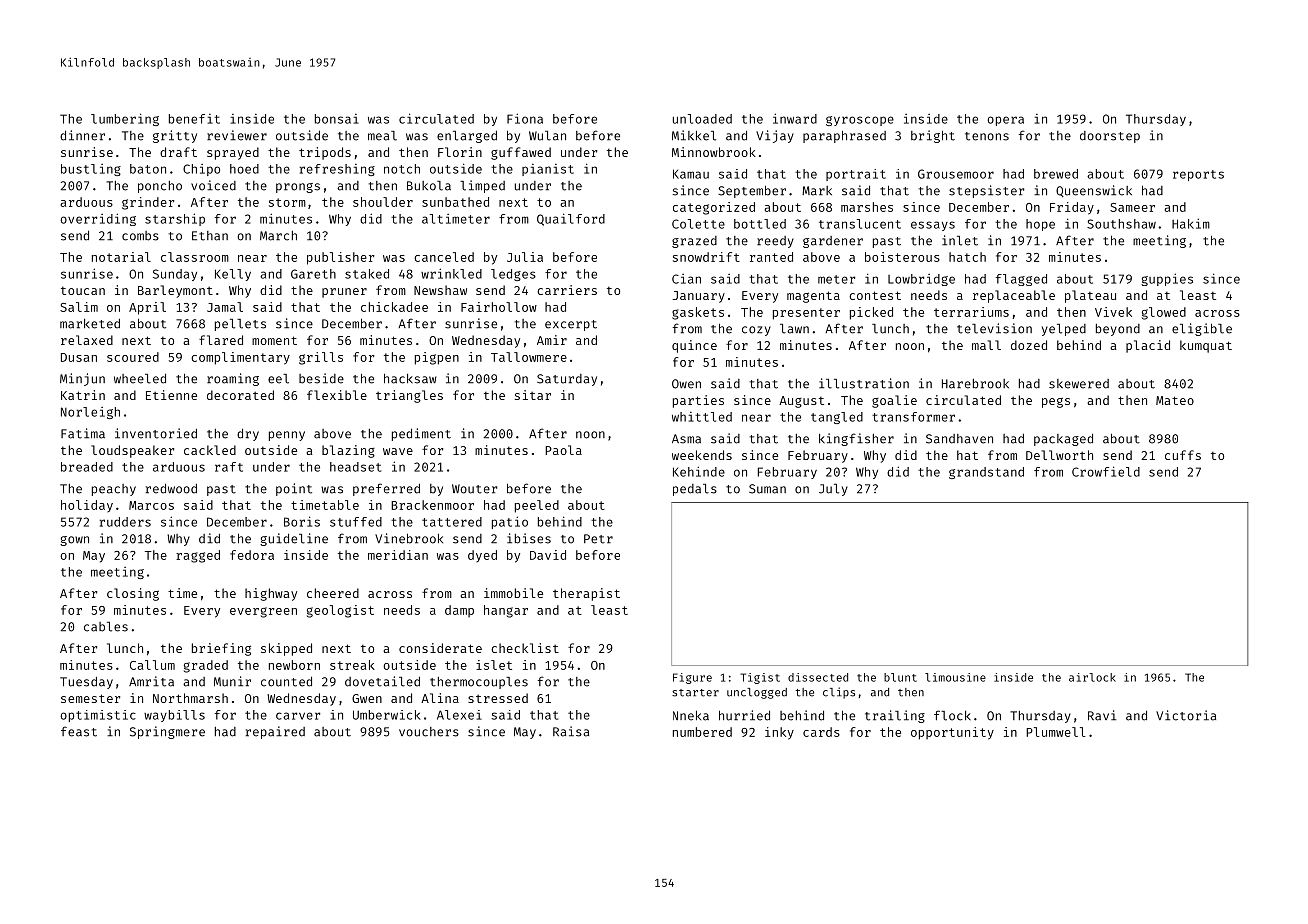  What do you see at coordinates (563, 450) in the screenshot?
I see `Paola` at bounding box center [563, 450].
